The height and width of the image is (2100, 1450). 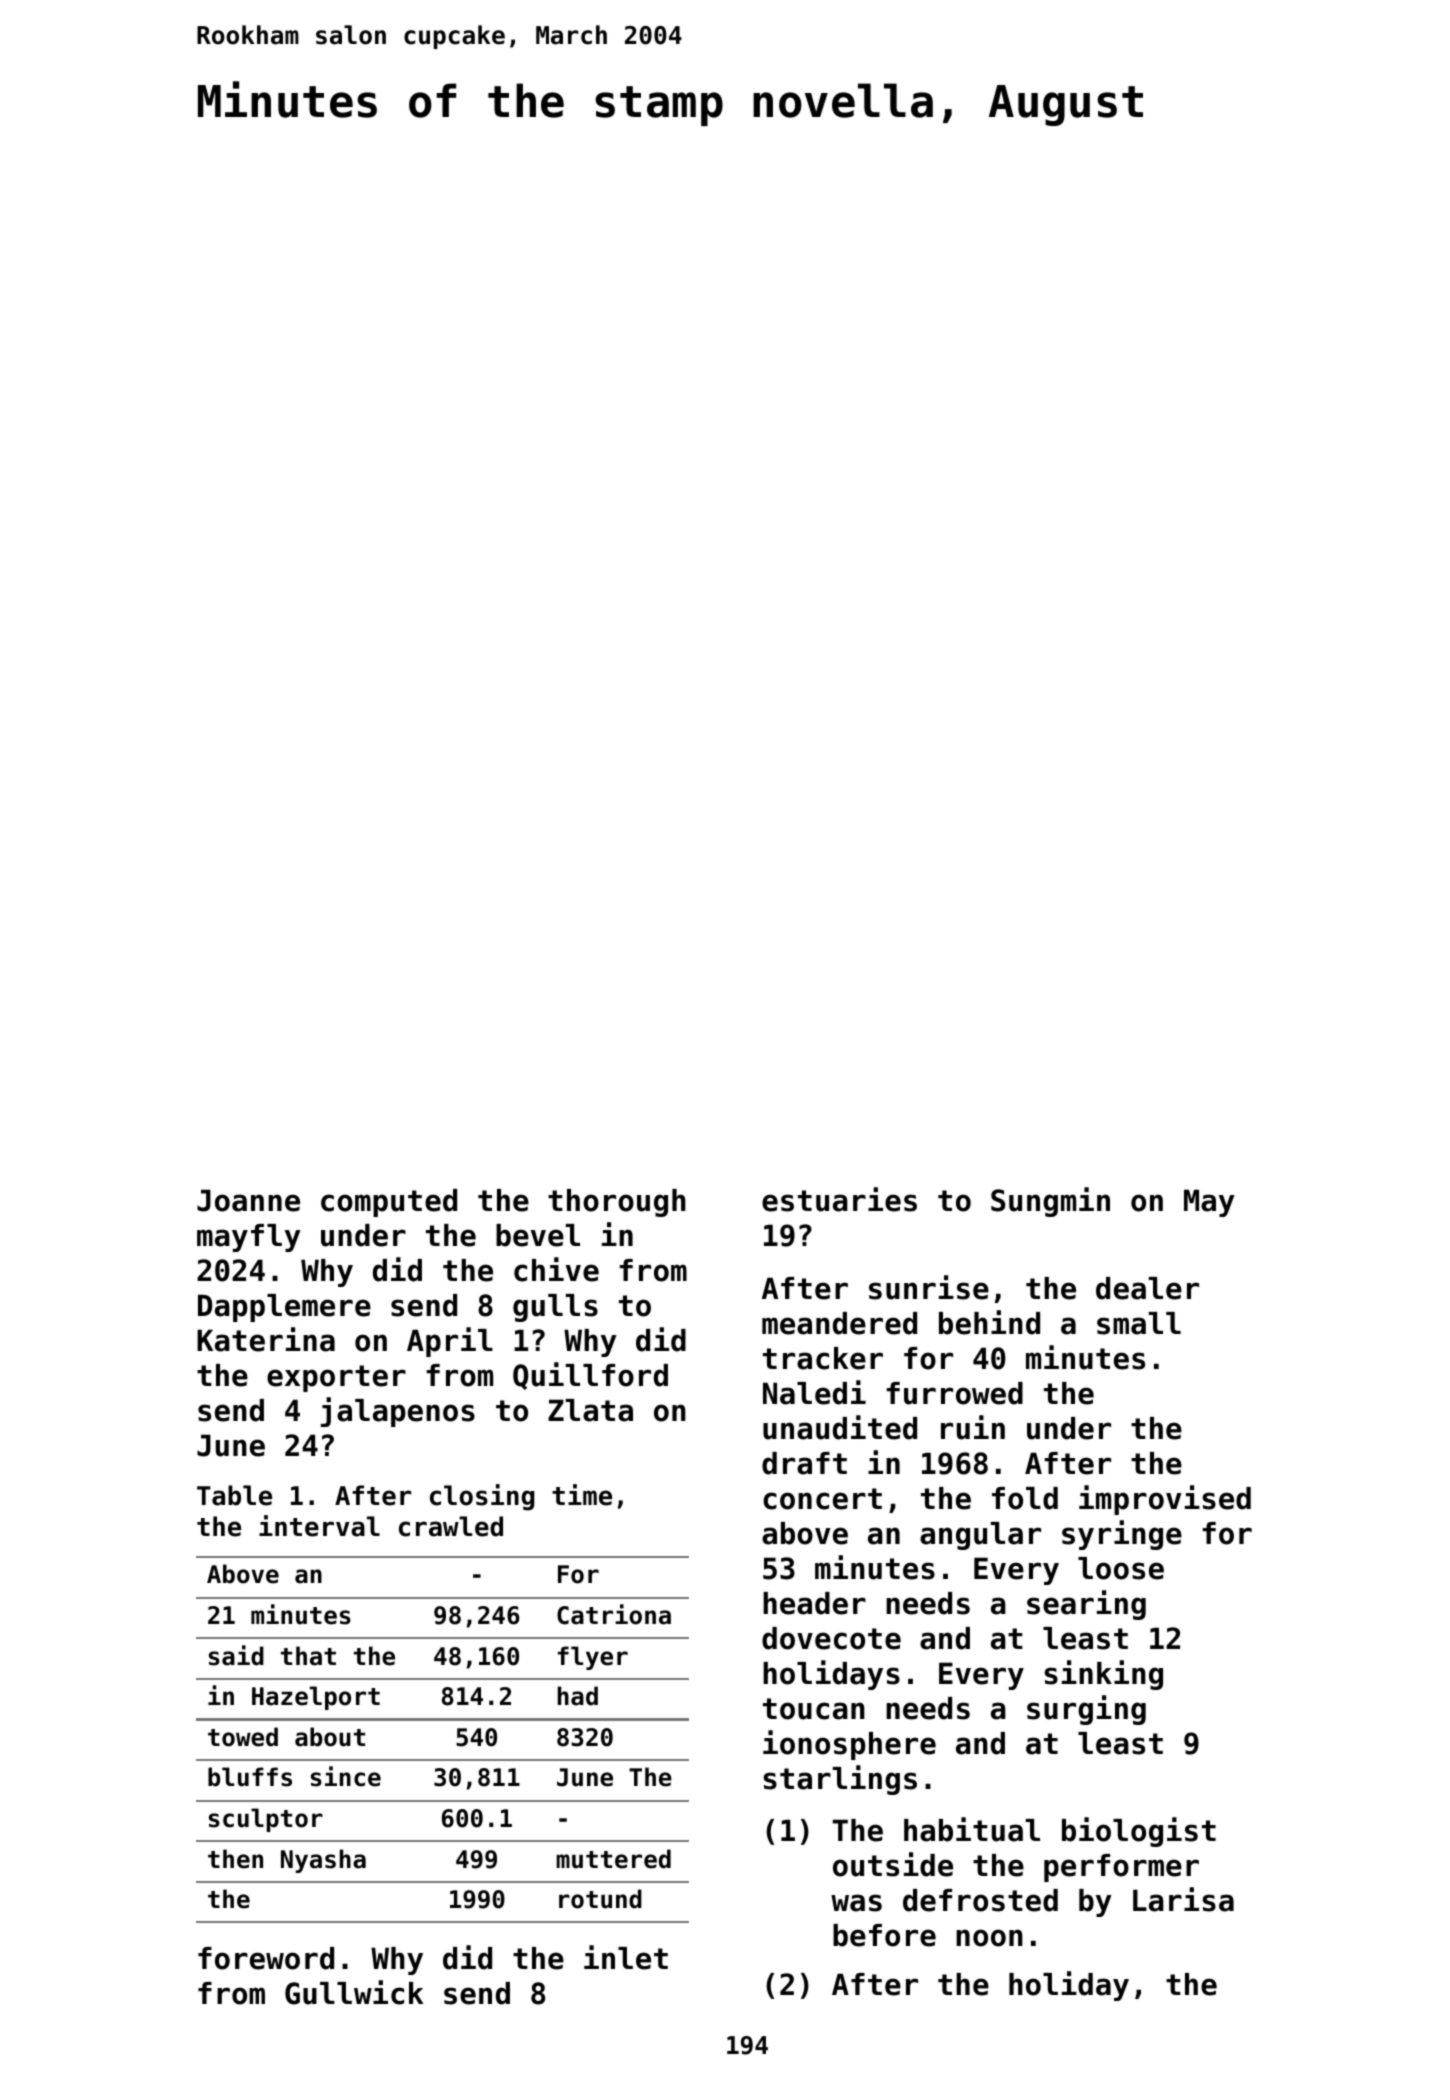 What do you see at coordinates (582, 1495) in the image?
I see `time` at bounding box center [582, 1495].
